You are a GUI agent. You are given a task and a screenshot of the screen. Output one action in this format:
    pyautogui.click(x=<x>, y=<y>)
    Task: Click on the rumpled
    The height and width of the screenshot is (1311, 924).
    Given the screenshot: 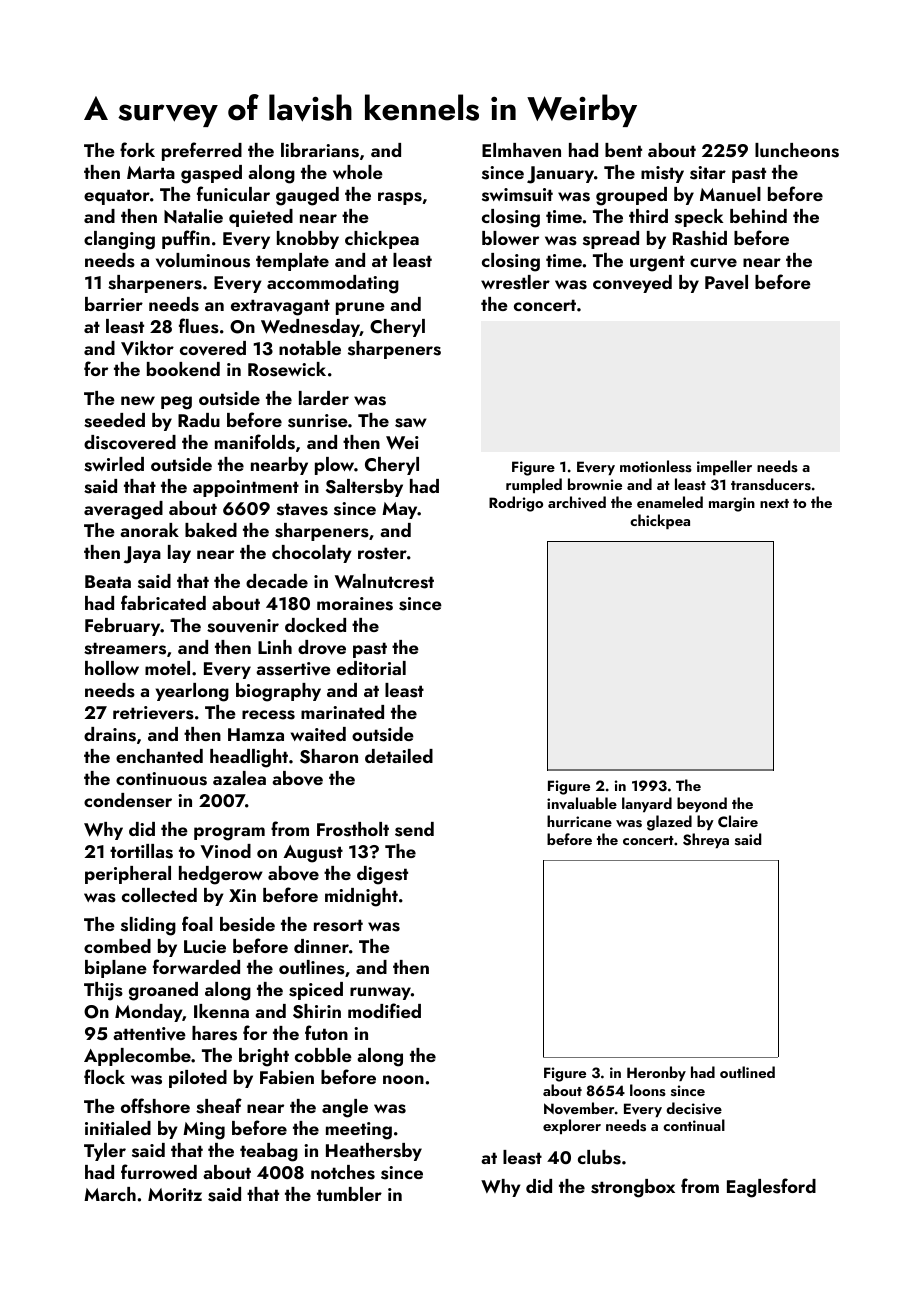 What is the action you would take?
    pyautogui.click(x=534, y=485)
